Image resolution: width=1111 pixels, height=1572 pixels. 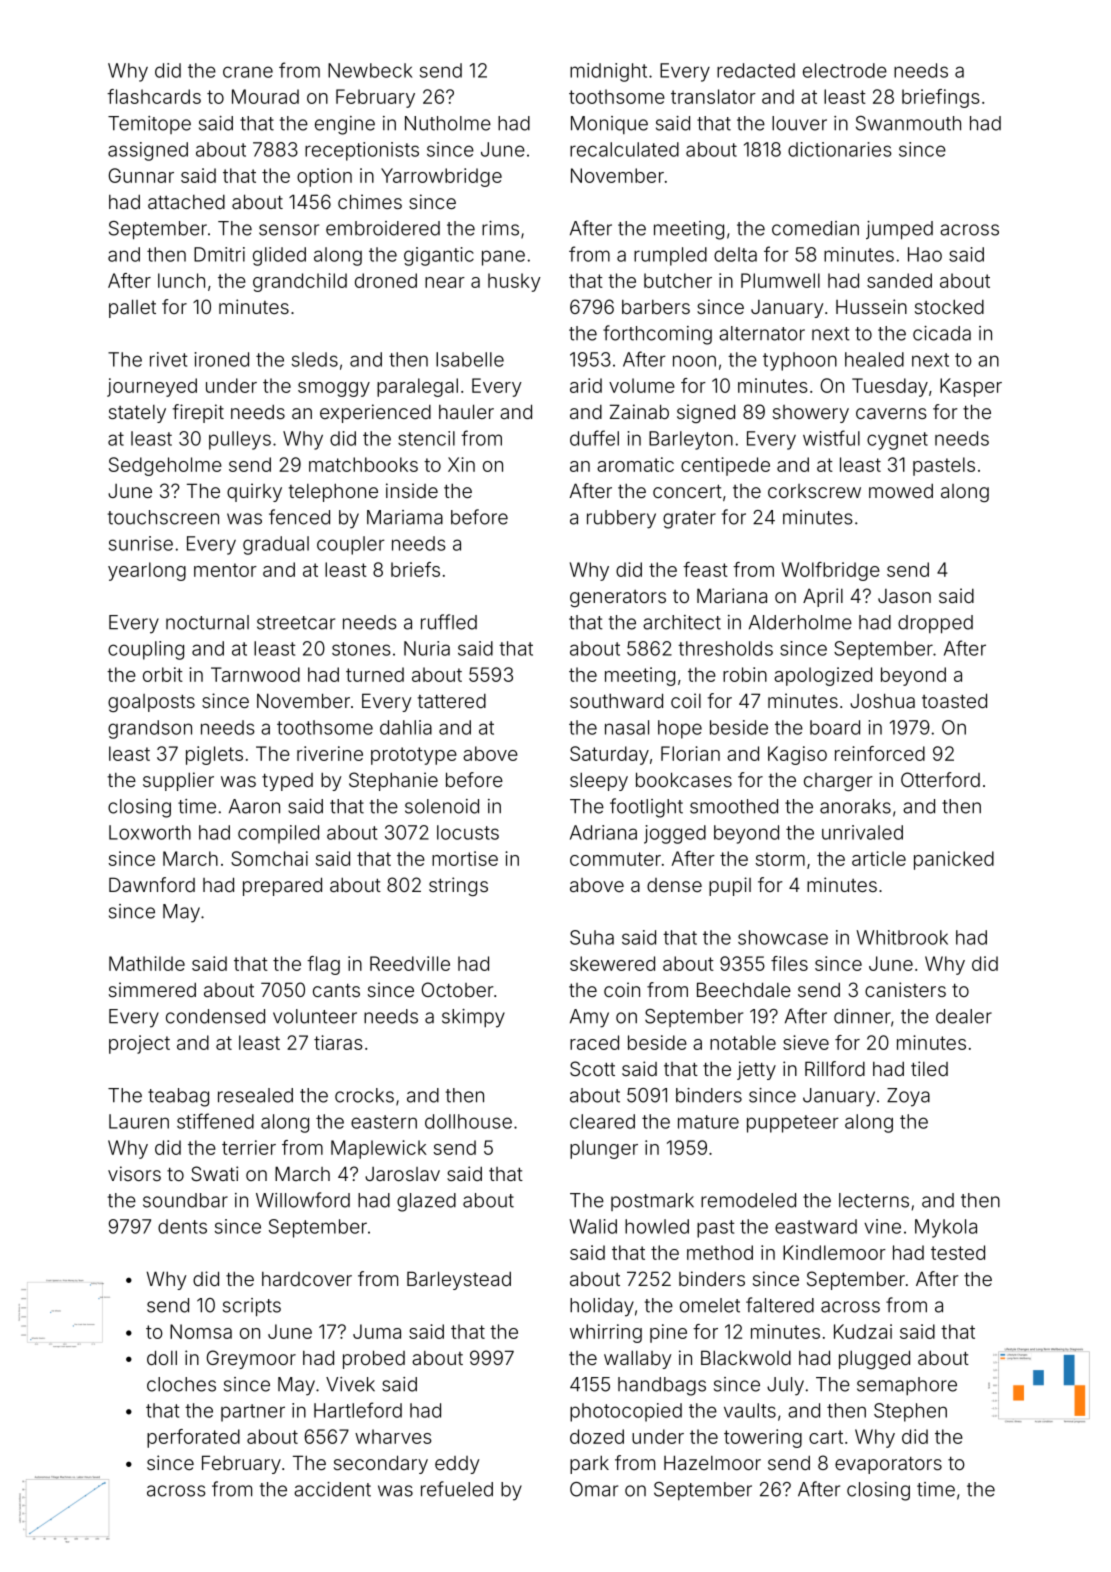 What do you see at coordinates (154, 96) in the screenshot?
I see `flashcards` at bounding box center [154, 96].
